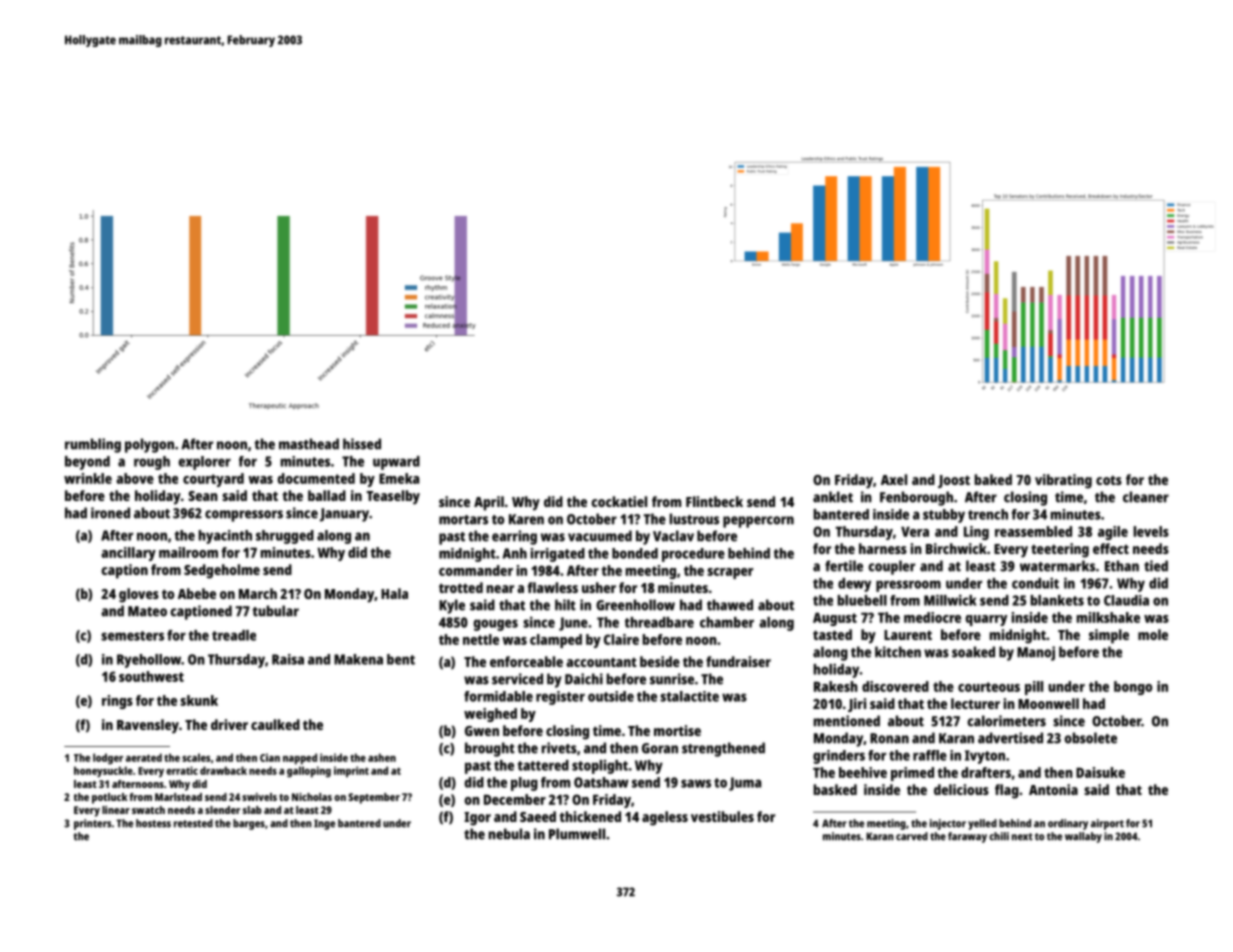 This image has height=952, width=1233. Describe the element at coordinates (382, 757) in the image. I see `ashen` at that location.
